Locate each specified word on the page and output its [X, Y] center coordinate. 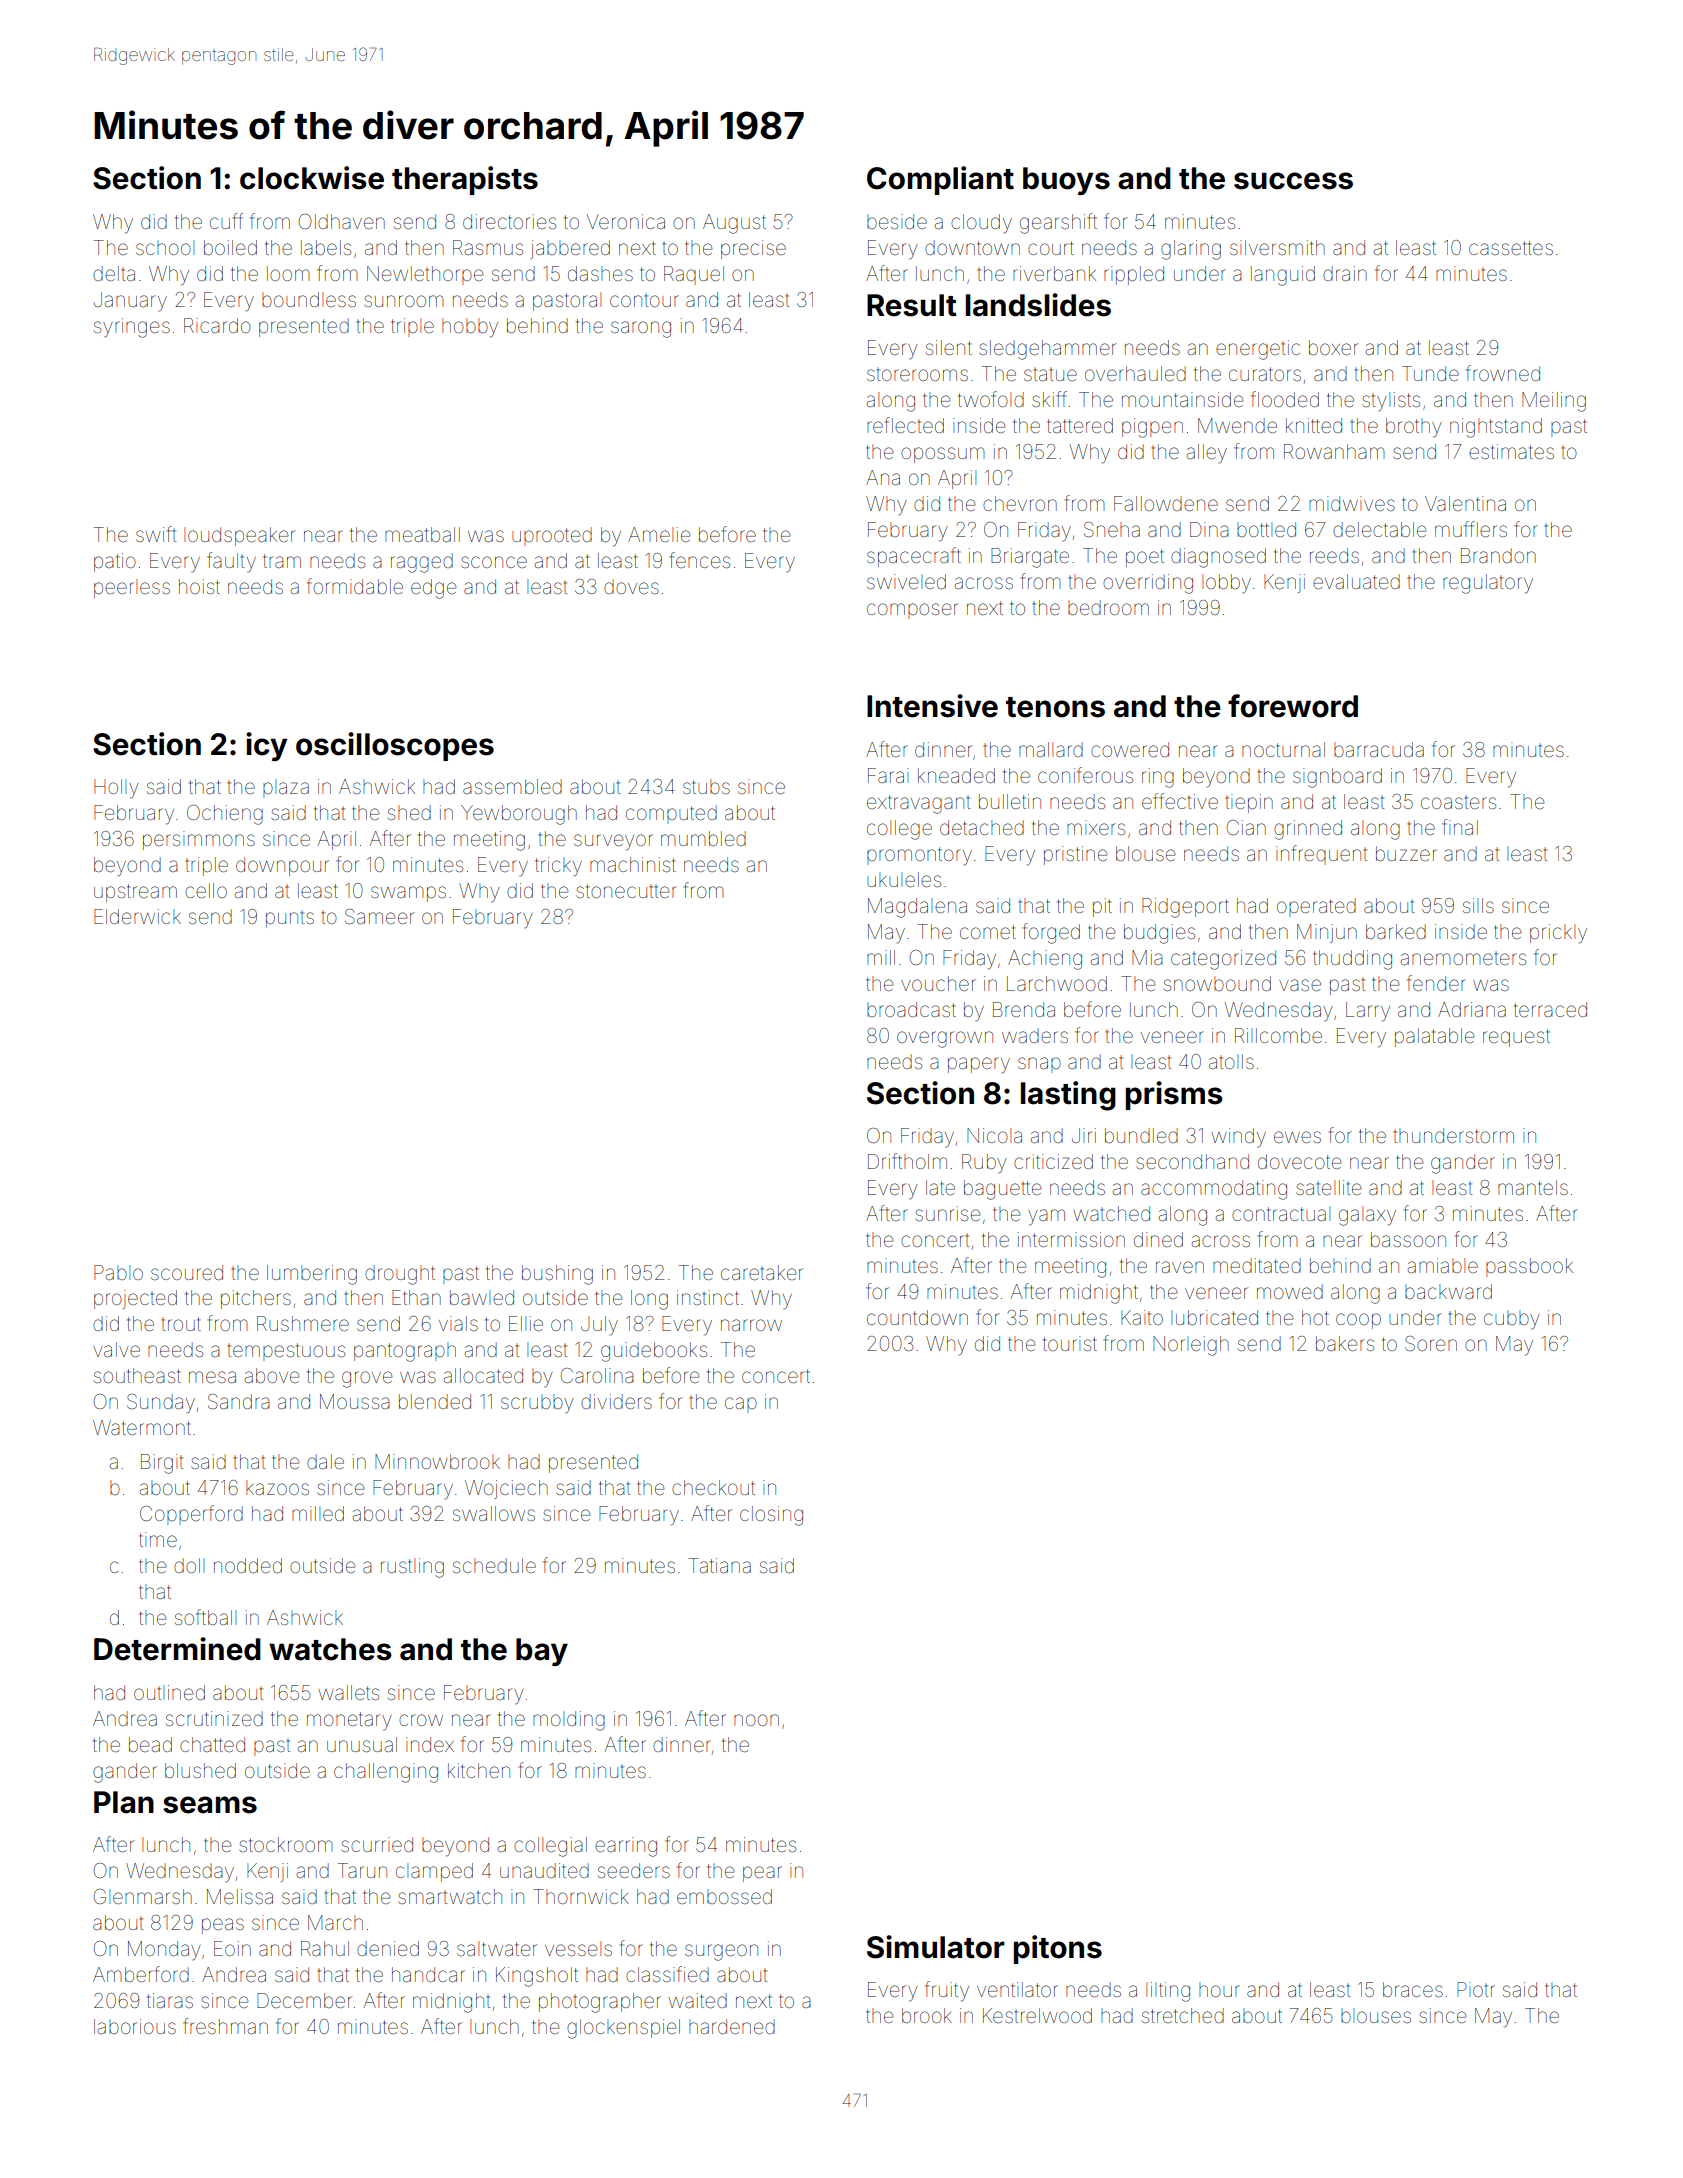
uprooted [552, 536]
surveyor [613, 842]
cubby [1512, 1320]
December [304, 2000]
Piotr [1476, 1989]
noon [756, 1720]
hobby [470, 328]
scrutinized [214, 1718]
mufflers [1471, 529]
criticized [1053, 1161]
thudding [1352, 960]
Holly [116, 789]
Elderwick [137, 916]
